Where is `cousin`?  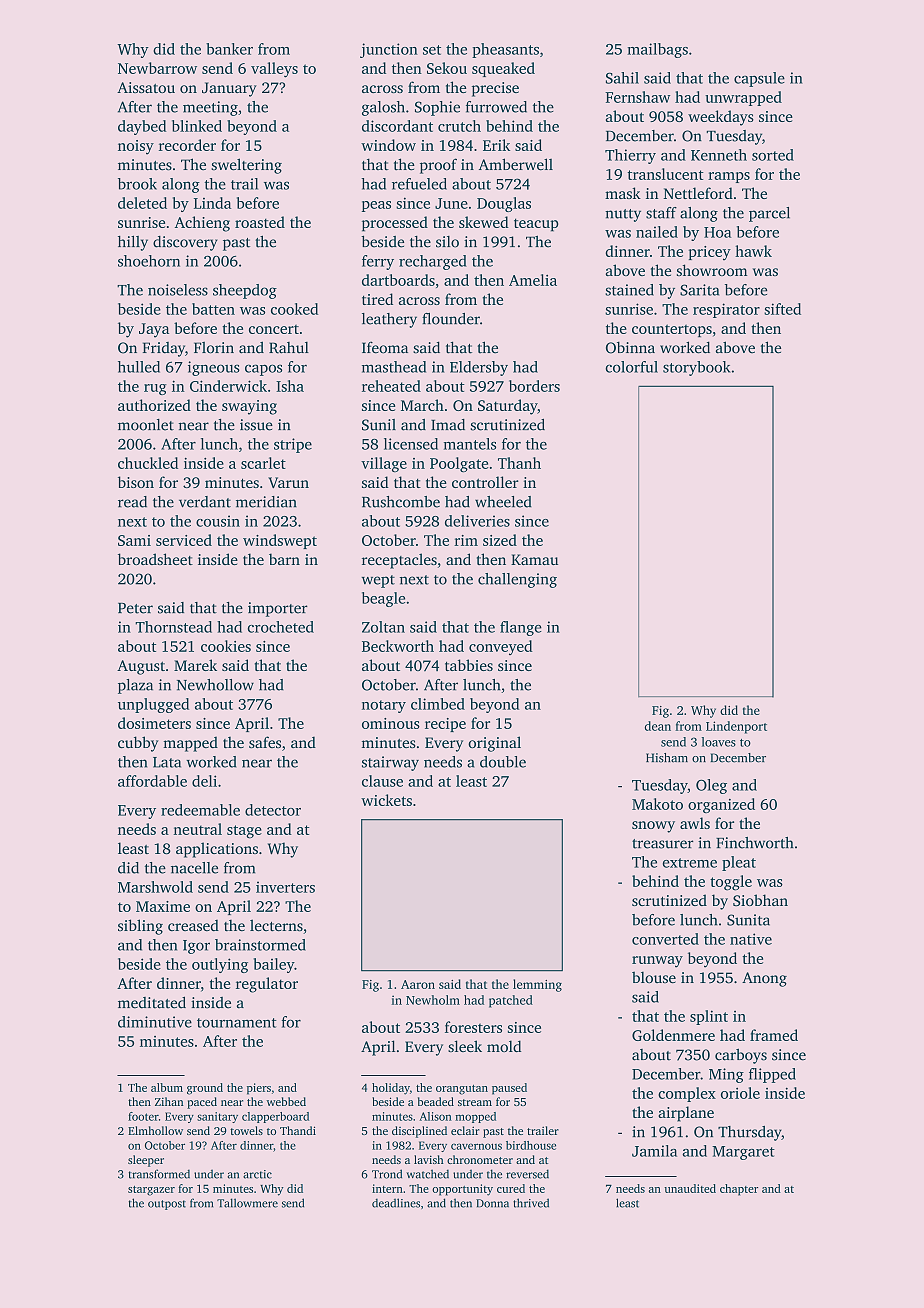 cousin is located at coordinates (218, 521).
